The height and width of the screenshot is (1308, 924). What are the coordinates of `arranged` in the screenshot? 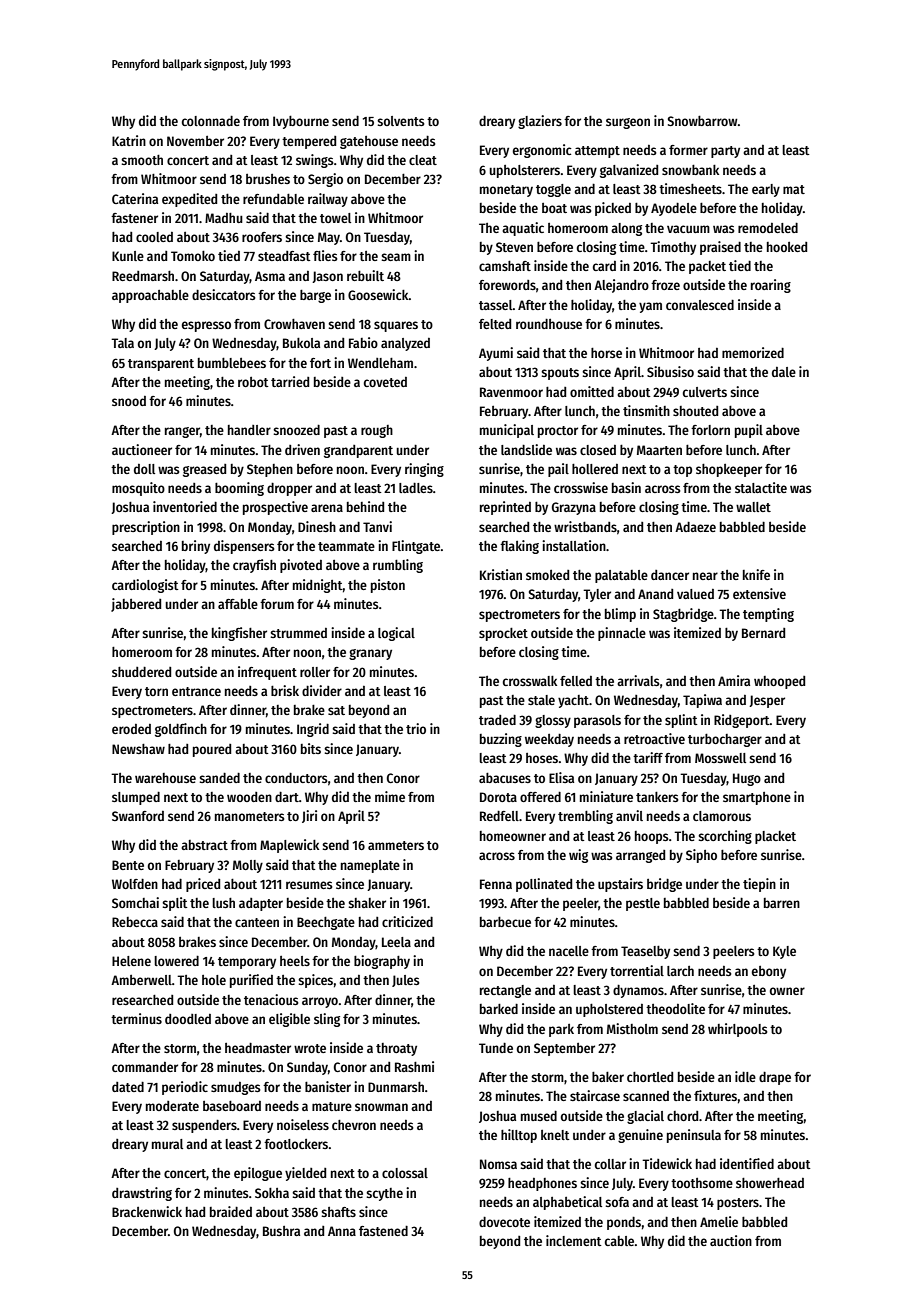 It's located at (640, 856).
